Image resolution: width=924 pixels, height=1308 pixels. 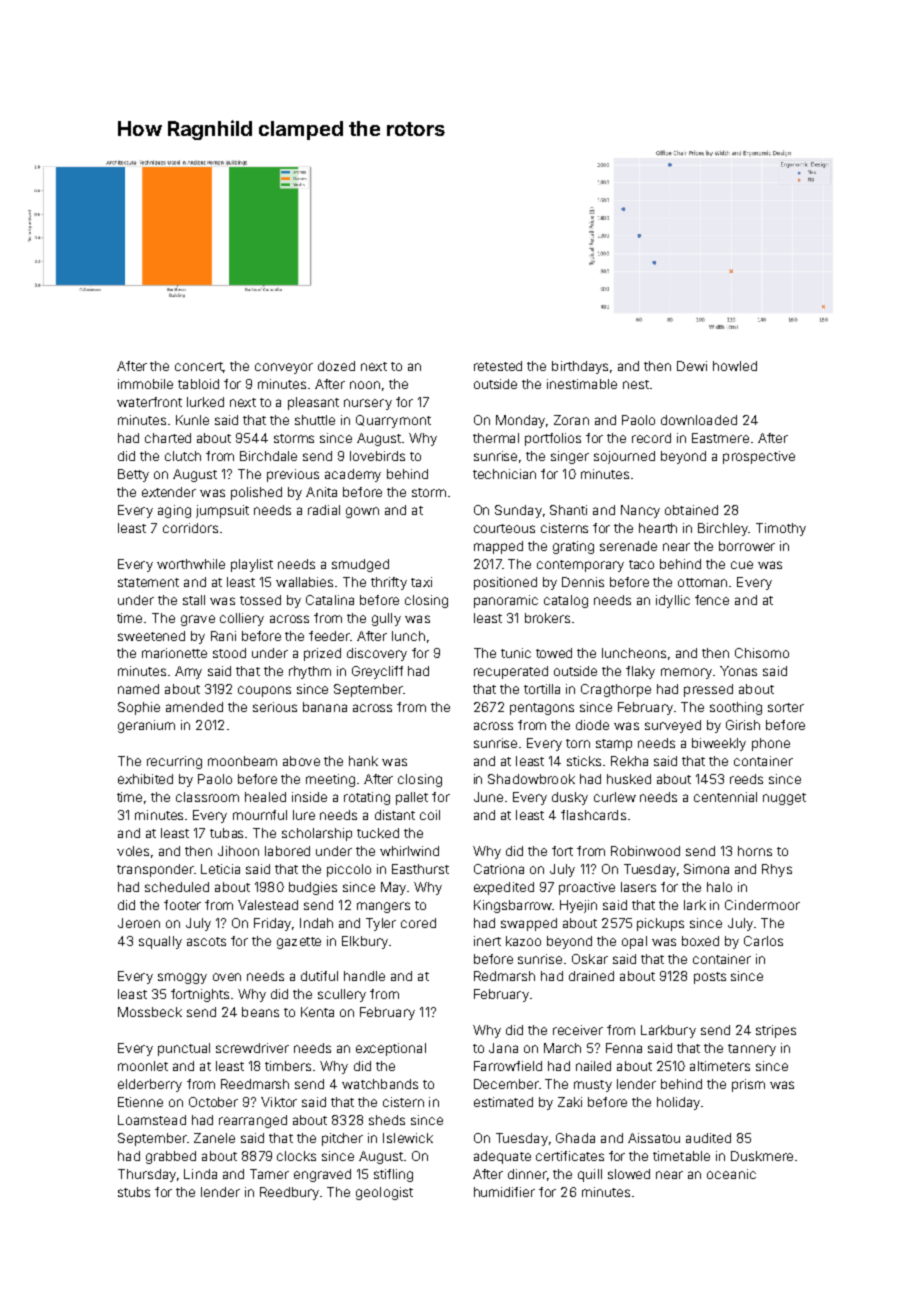 I want to click on serious, so click(x=275, y=707).
